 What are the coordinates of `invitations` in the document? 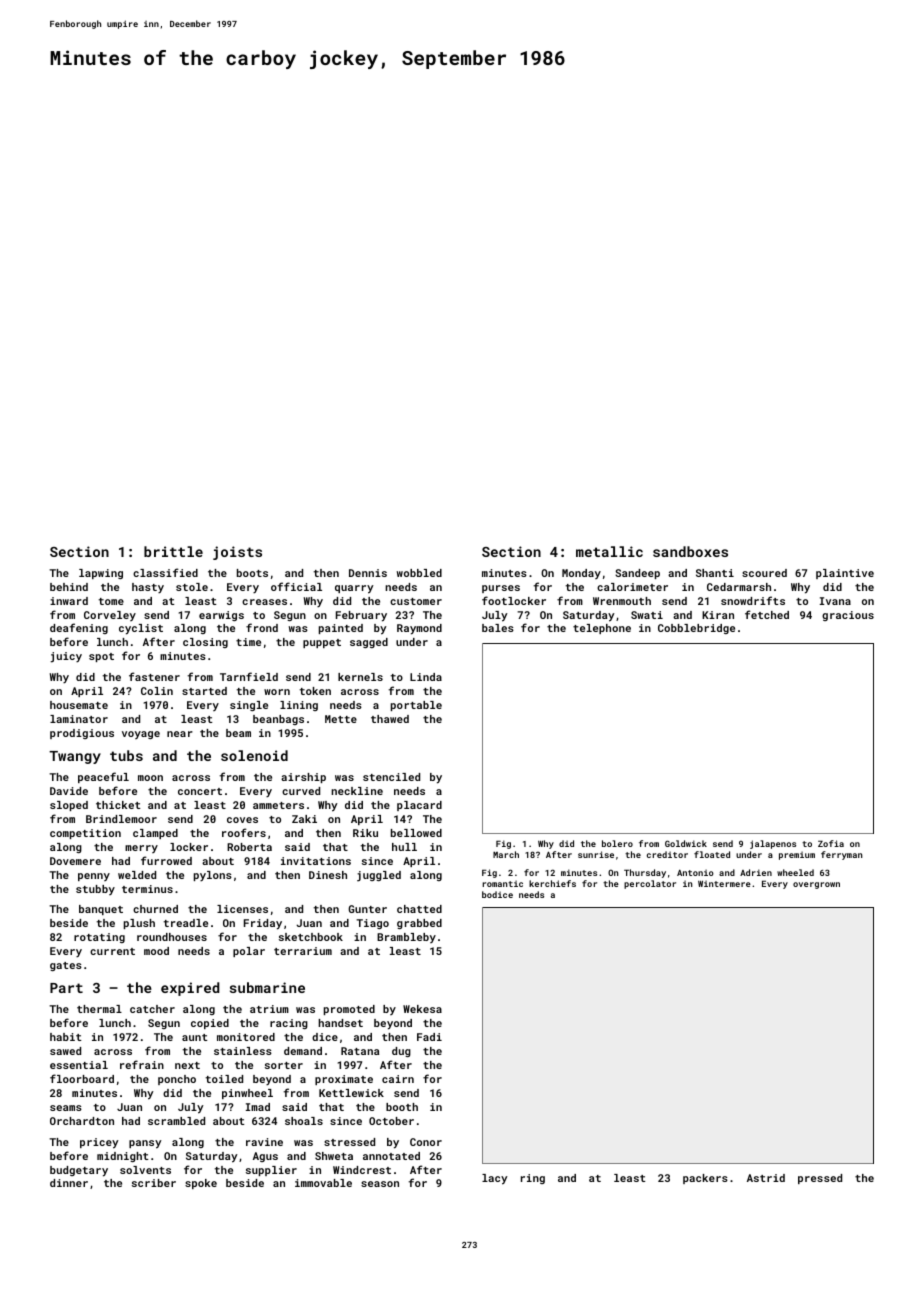 It's located at (316, 861).
